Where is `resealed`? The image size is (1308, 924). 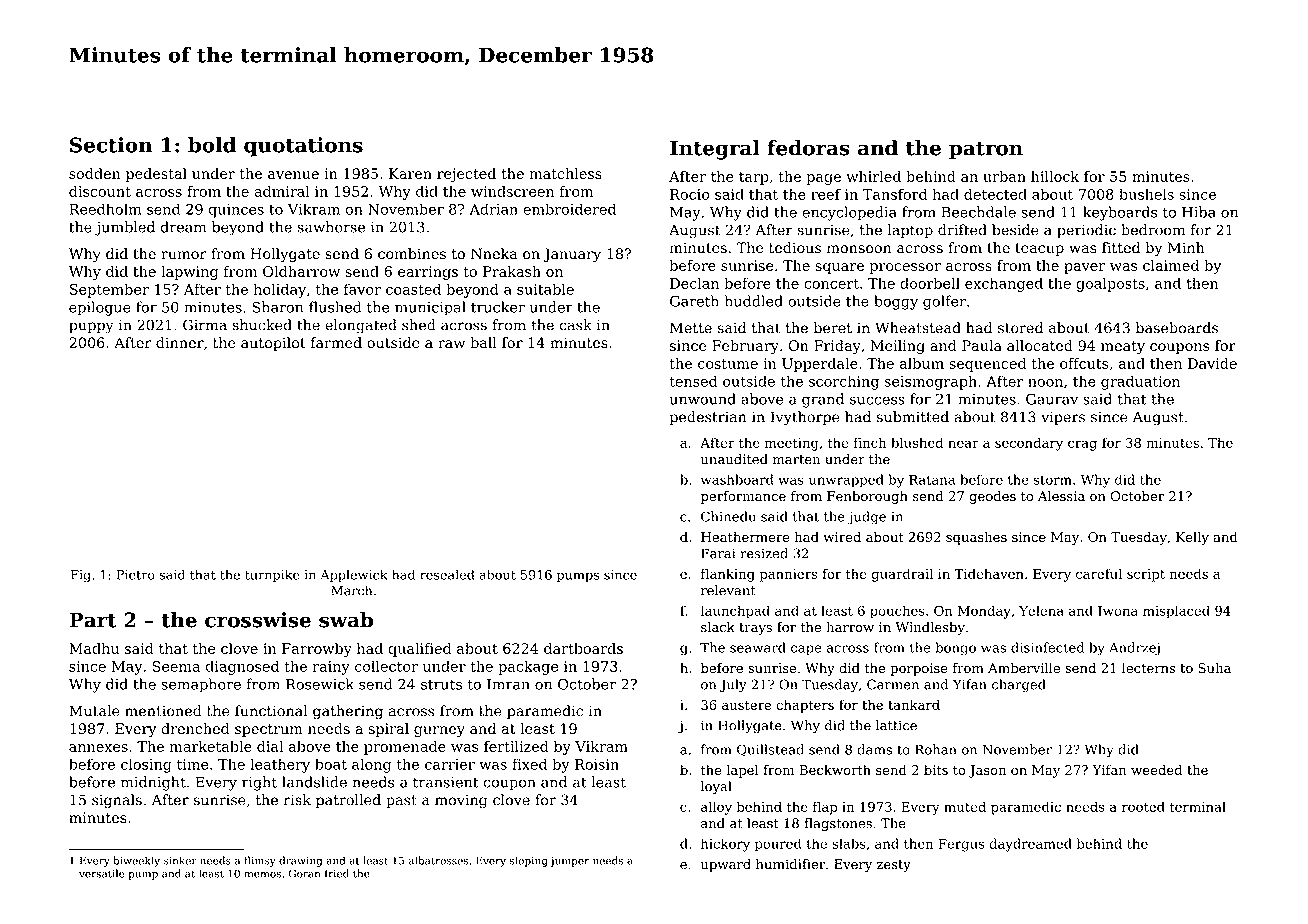 resealed is located at coordinates (447, 574).
